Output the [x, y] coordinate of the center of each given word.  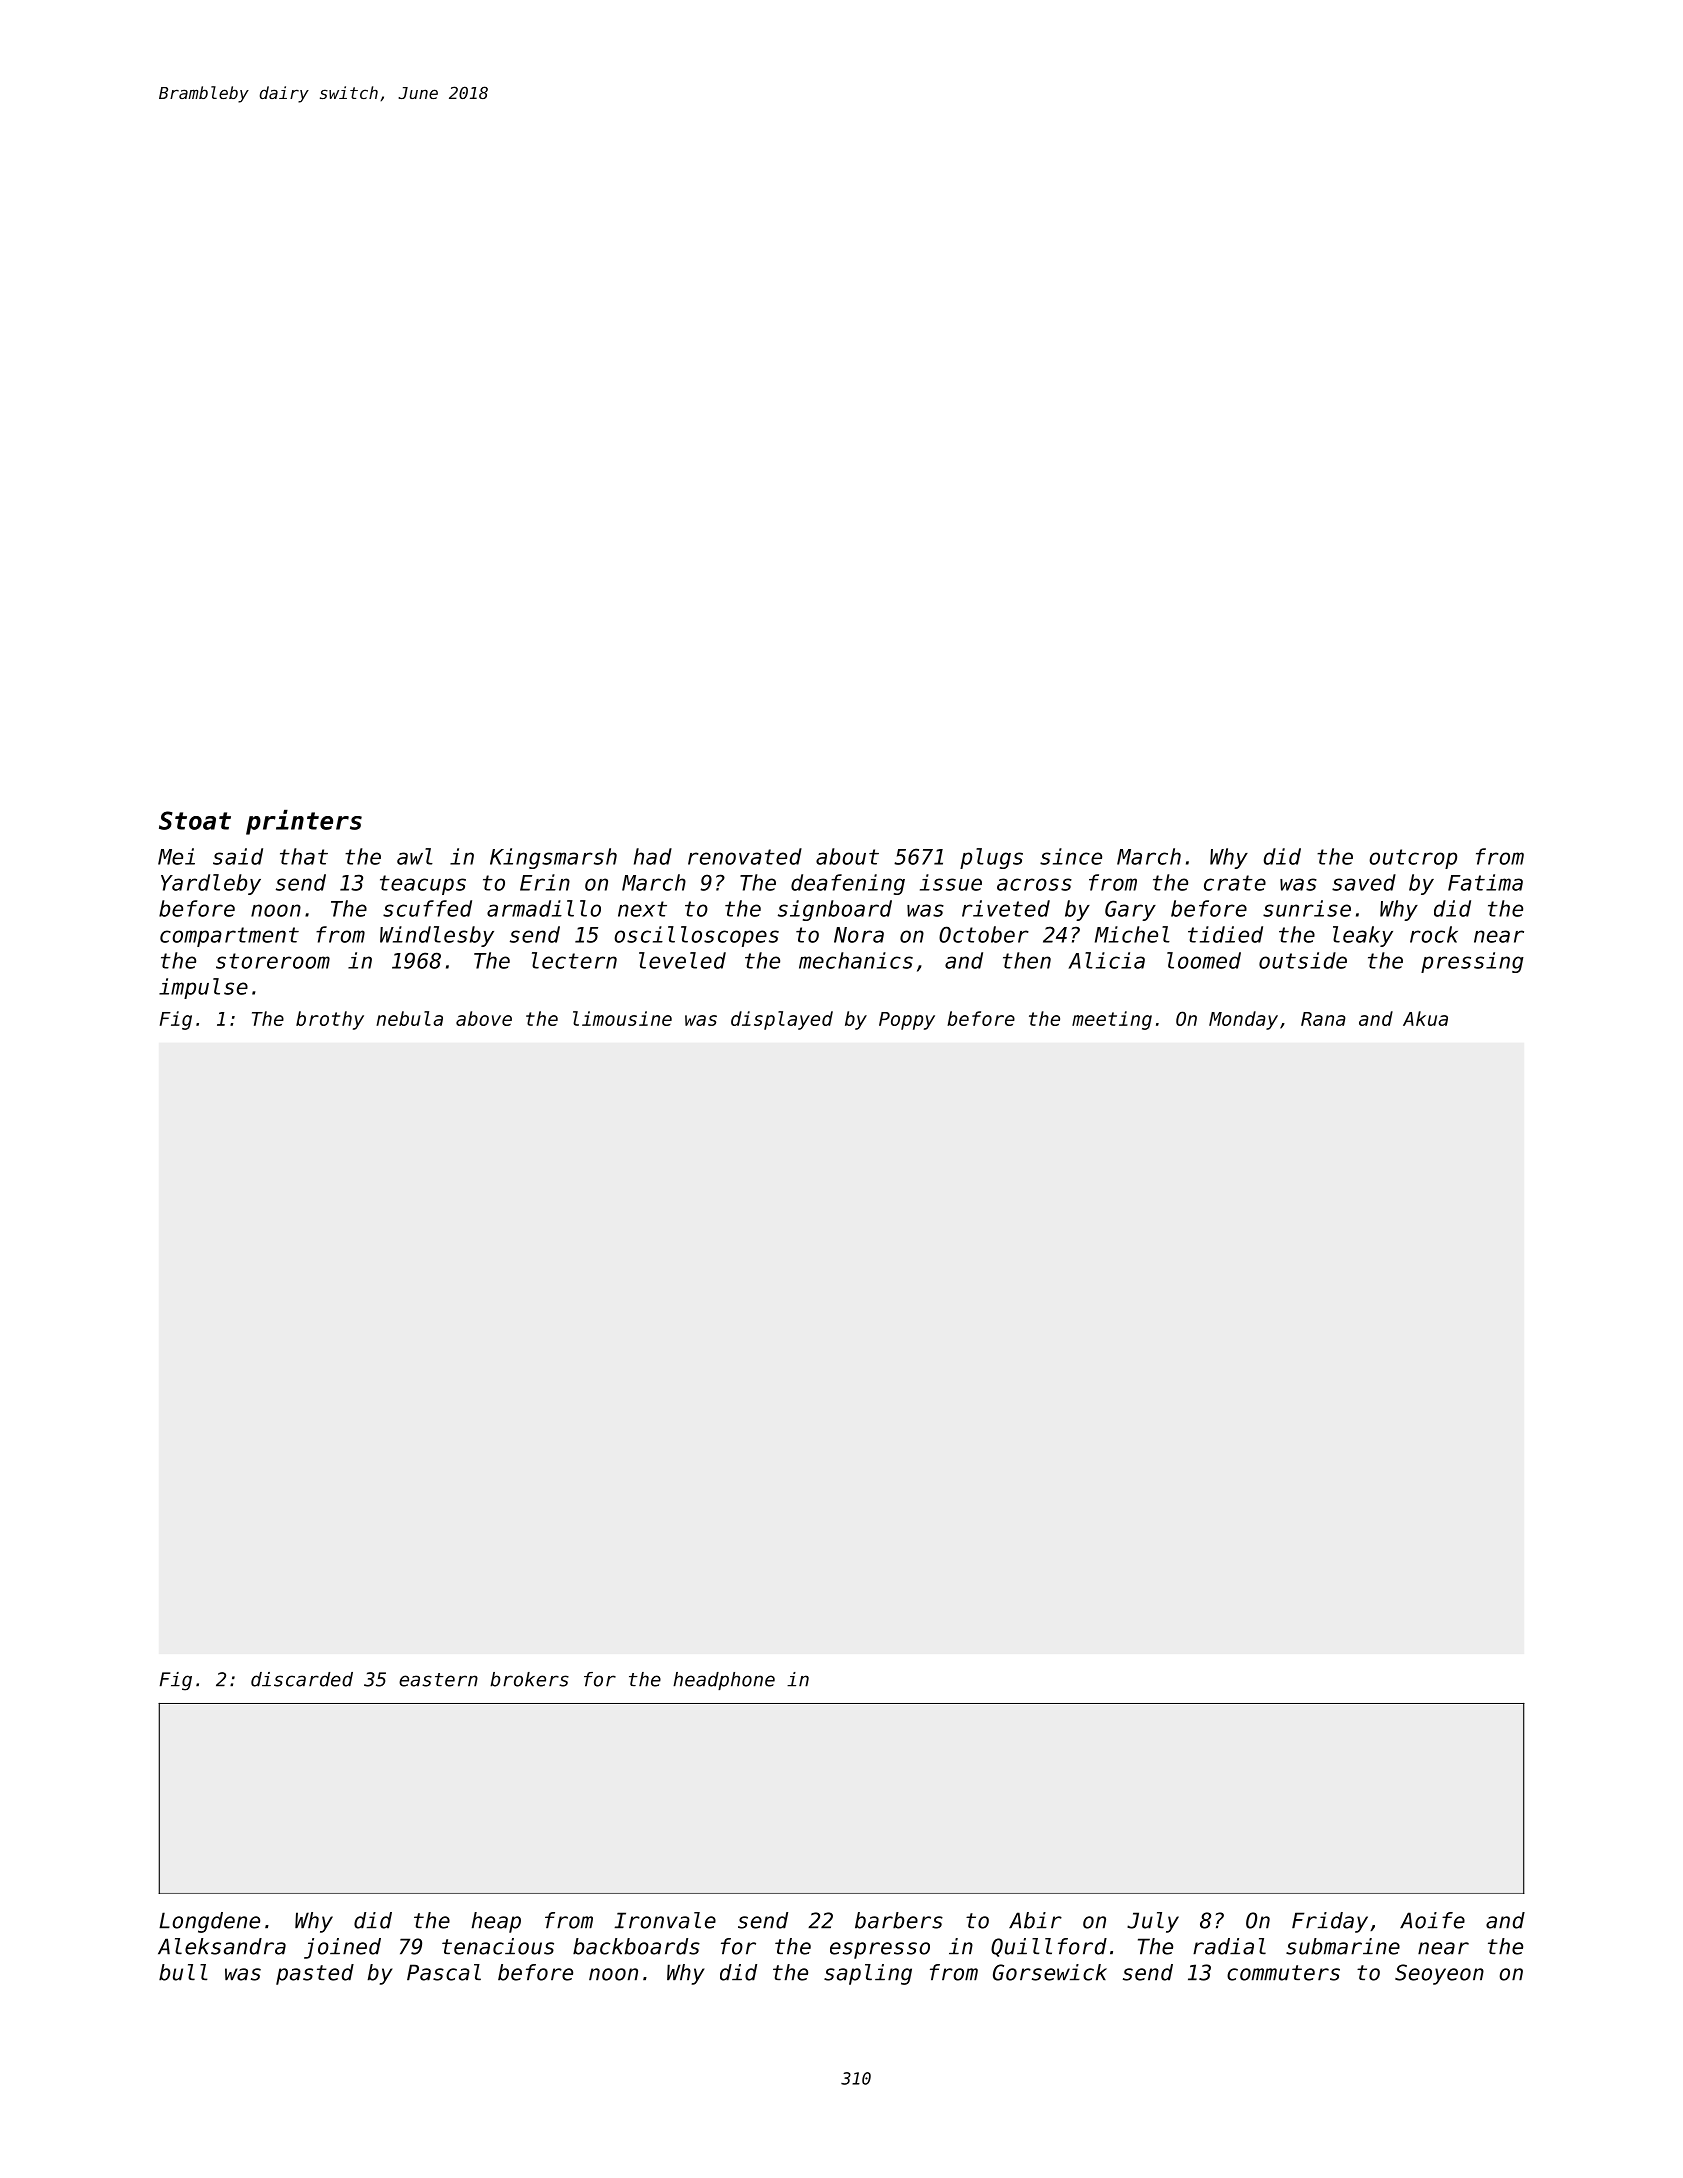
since [1071, 856]
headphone [724, 1681]
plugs [991, 858]
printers [304, 822]
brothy [330, 1020]
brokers [529, 1679]
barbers [899, 1920]
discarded [302, 1679]
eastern [438, 1680]
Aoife [1432, 1920]
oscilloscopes [696, 936]
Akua [1425, 1018]
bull [183, 1972]
